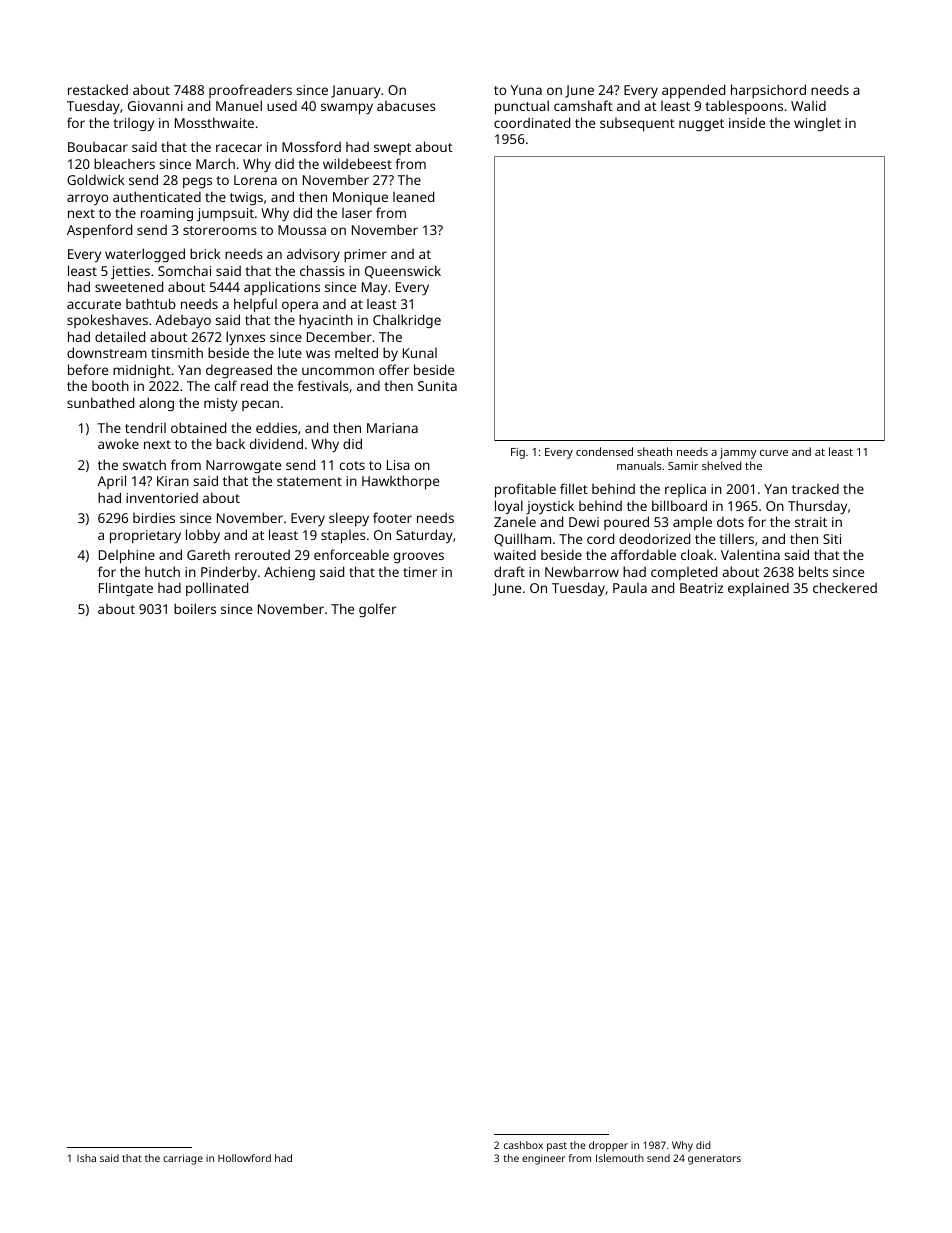  Describe the element at coordinates (630, 588) in the page. I see `Paula` at that location.
